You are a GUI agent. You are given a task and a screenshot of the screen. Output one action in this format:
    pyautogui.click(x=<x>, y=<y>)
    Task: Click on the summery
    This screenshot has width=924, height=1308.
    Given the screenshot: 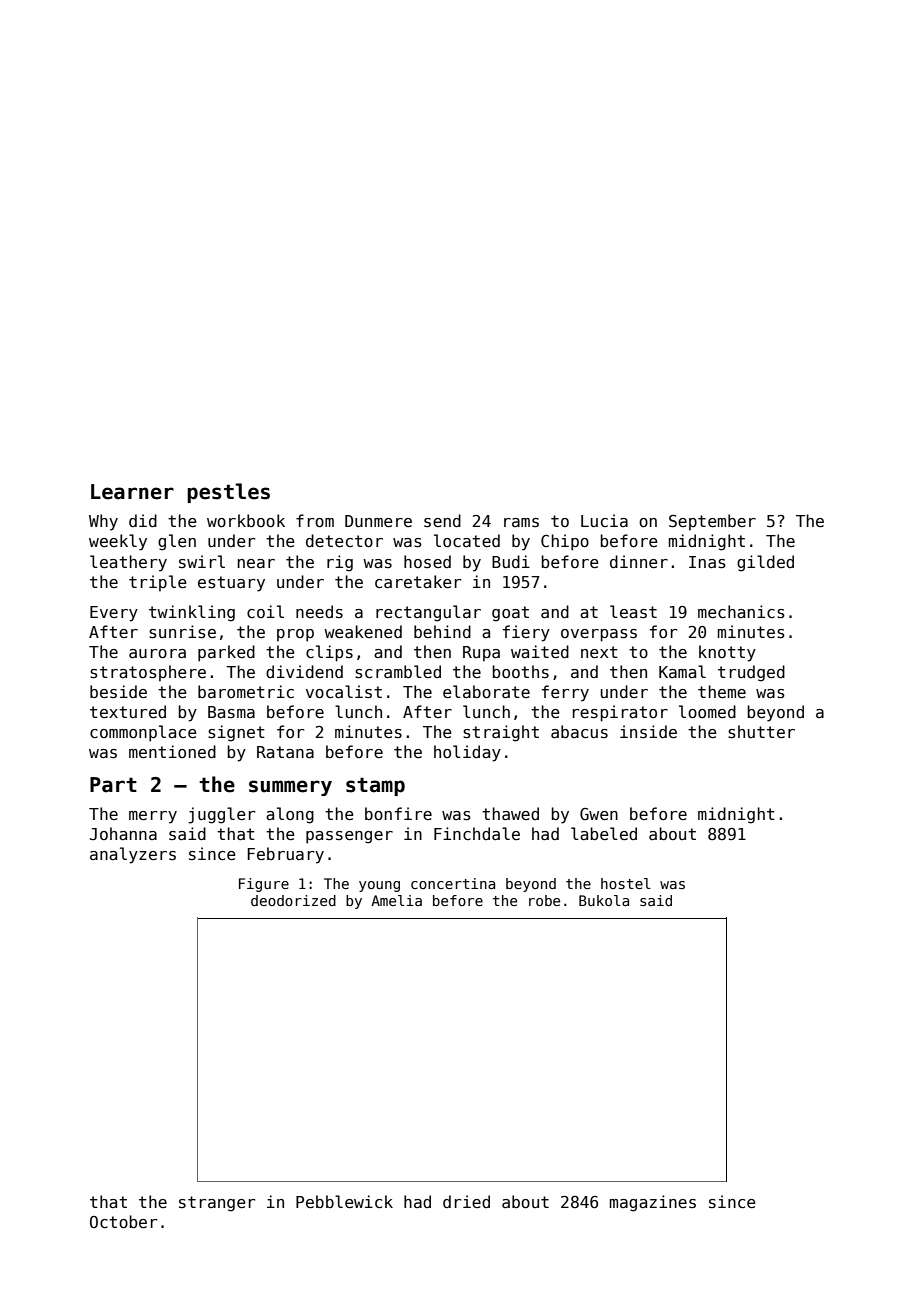 What is the action you would take?
    pyautogui.click(x=290, y=788)
